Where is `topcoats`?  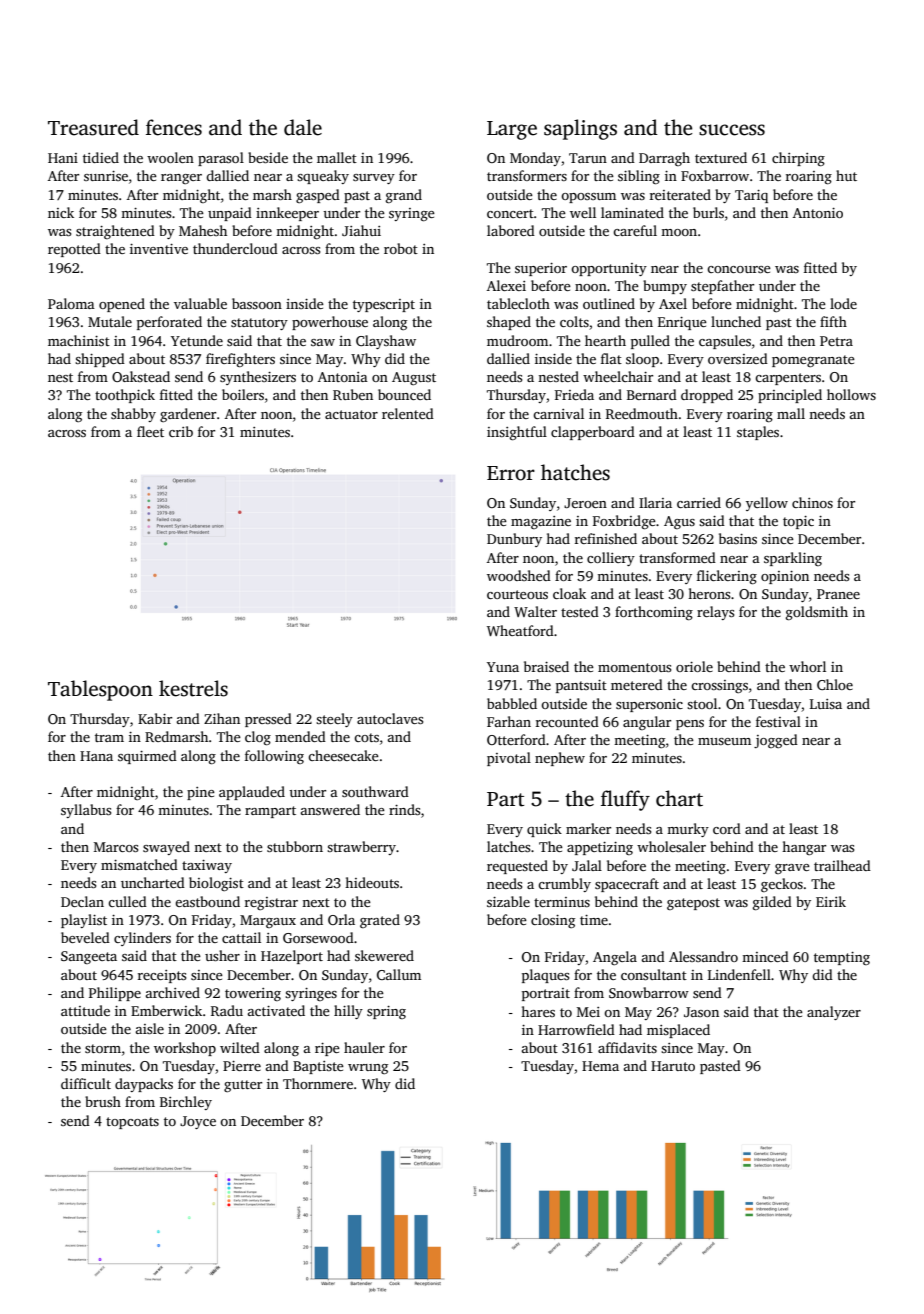
topcoats is located at coordinates (132, 1123).
